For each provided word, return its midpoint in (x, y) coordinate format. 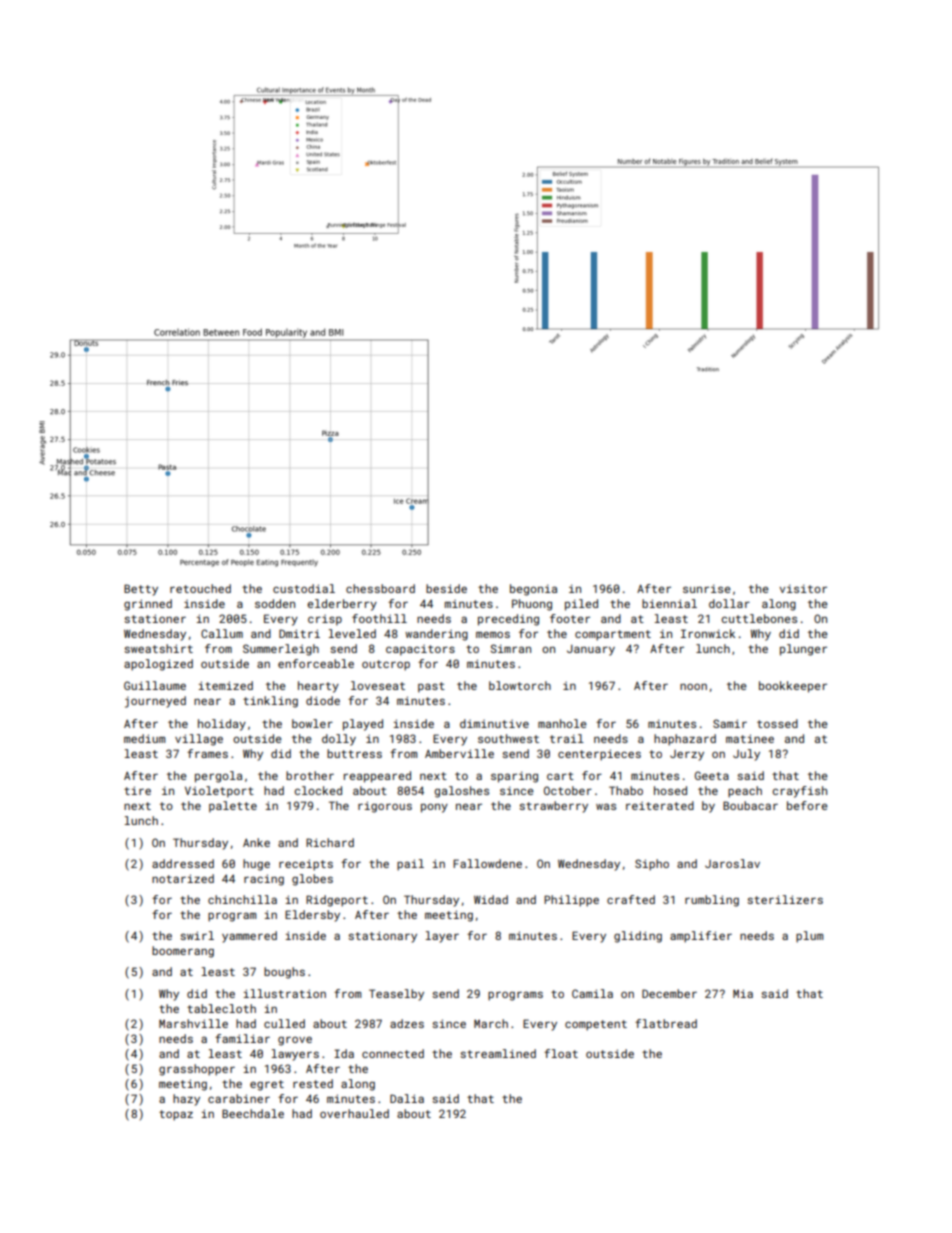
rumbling (712, 901)
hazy (186, 1100)
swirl (197, 935)
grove (295, 1041)
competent (596, 1025)
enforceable (316, 663)
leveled (352, 633)
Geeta (712, 775)
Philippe (571, 901)
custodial (304, 588)
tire (137, 790)
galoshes (461, 792)
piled (581, 605)
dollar (729, 603)
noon (693, 686)
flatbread (666, 1023)
